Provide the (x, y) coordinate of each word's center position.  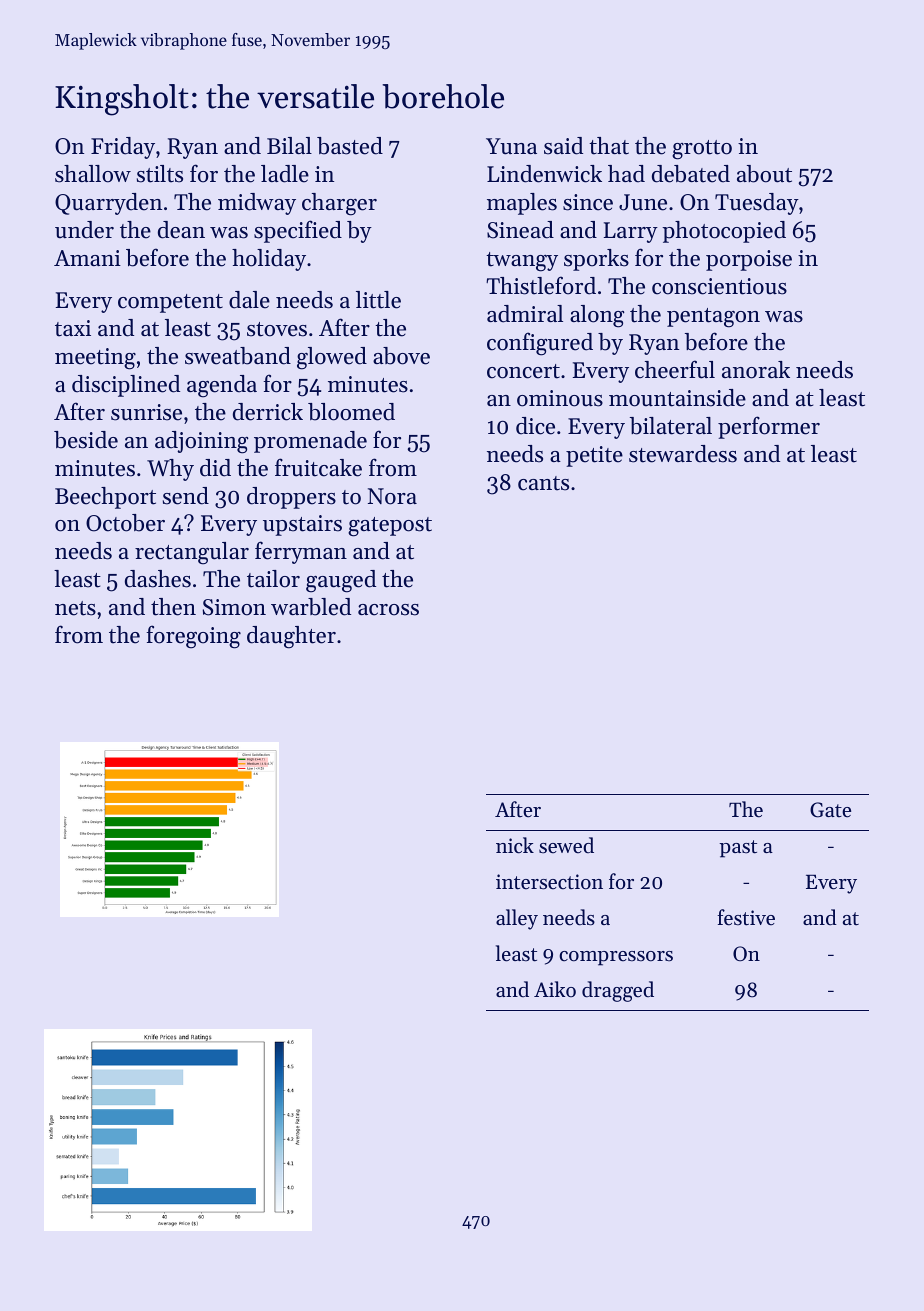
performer (769, 427)
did (215, 468)
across (388, 610)
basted (350, 146)
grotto (702, 150)
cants (543, 483)
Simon (234, 607)
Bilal (289, 145)
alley (517, 919)
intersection (549, 882)
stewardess (683, 454)
